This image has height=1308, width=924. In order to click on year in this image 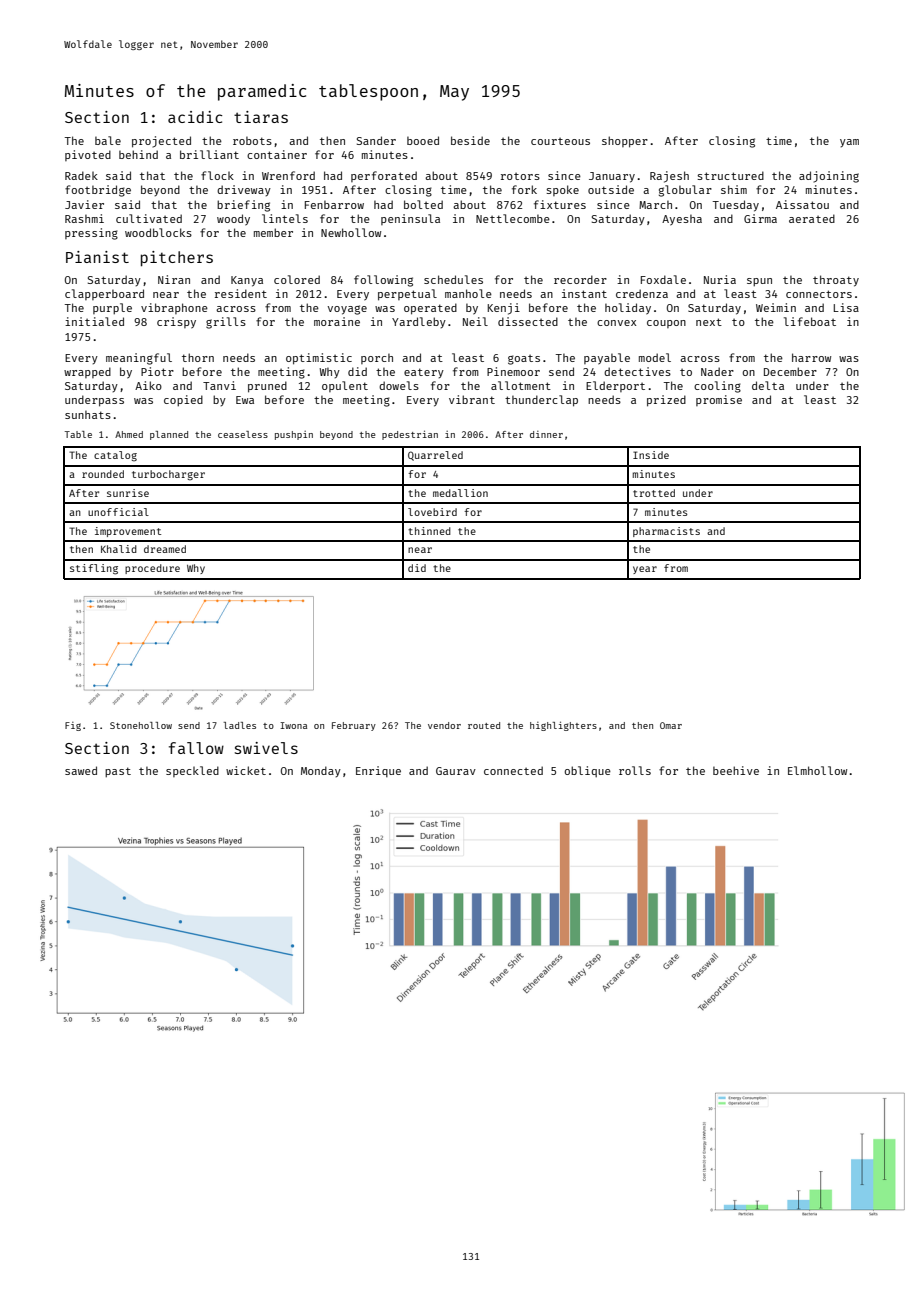, I will do `click(645, 570)`.
